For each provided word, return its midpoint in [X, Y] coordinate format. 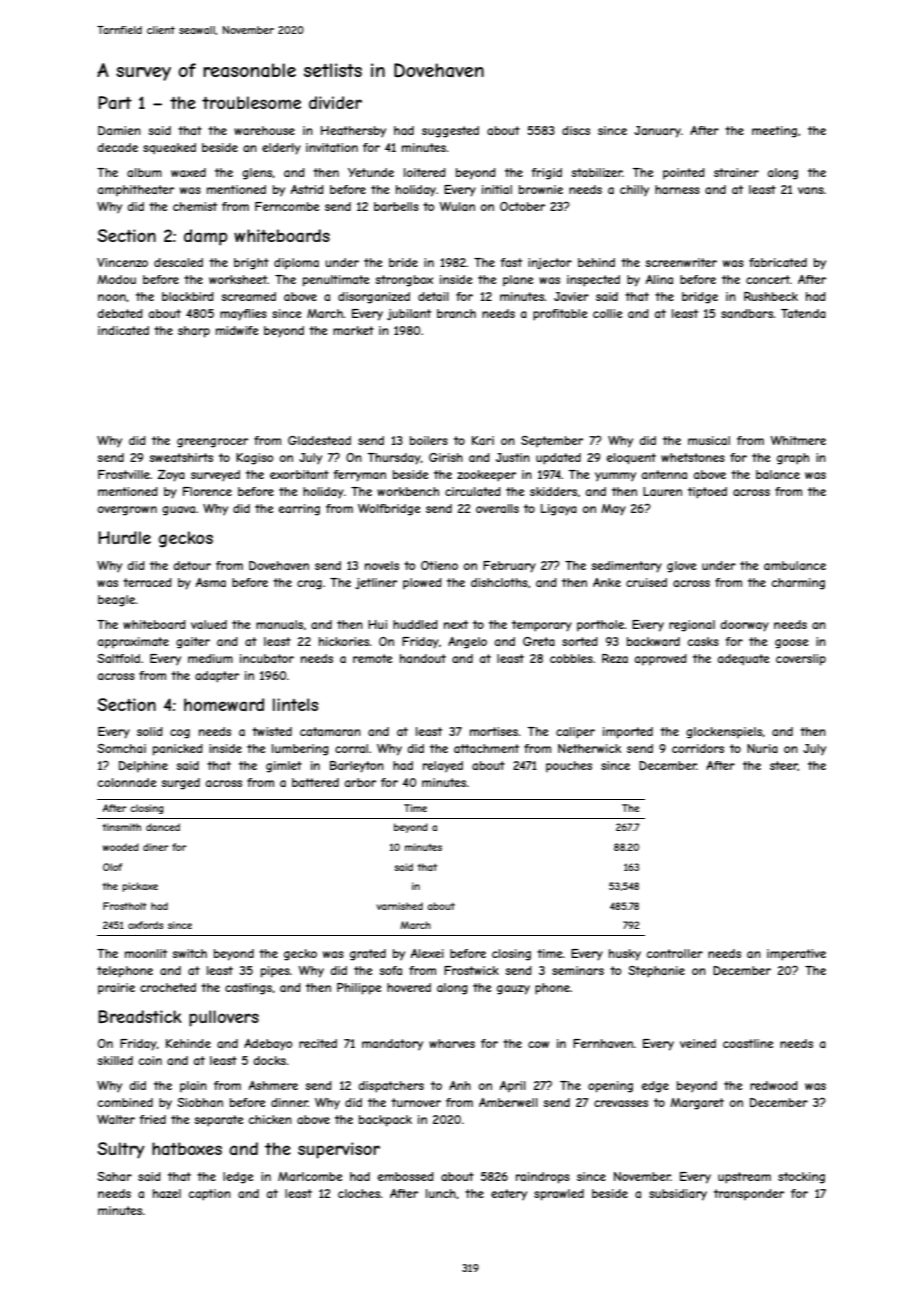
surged [180, 784]
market [353, 330]
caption [210, 1195]
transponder [749, 1195]
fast [511, 262]
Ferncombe [287, 206]
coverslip [801, 660]
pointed [684, 174]
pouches [569, 767]
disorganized [374, 298]
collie [608, 313]
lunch [441, 1193]
